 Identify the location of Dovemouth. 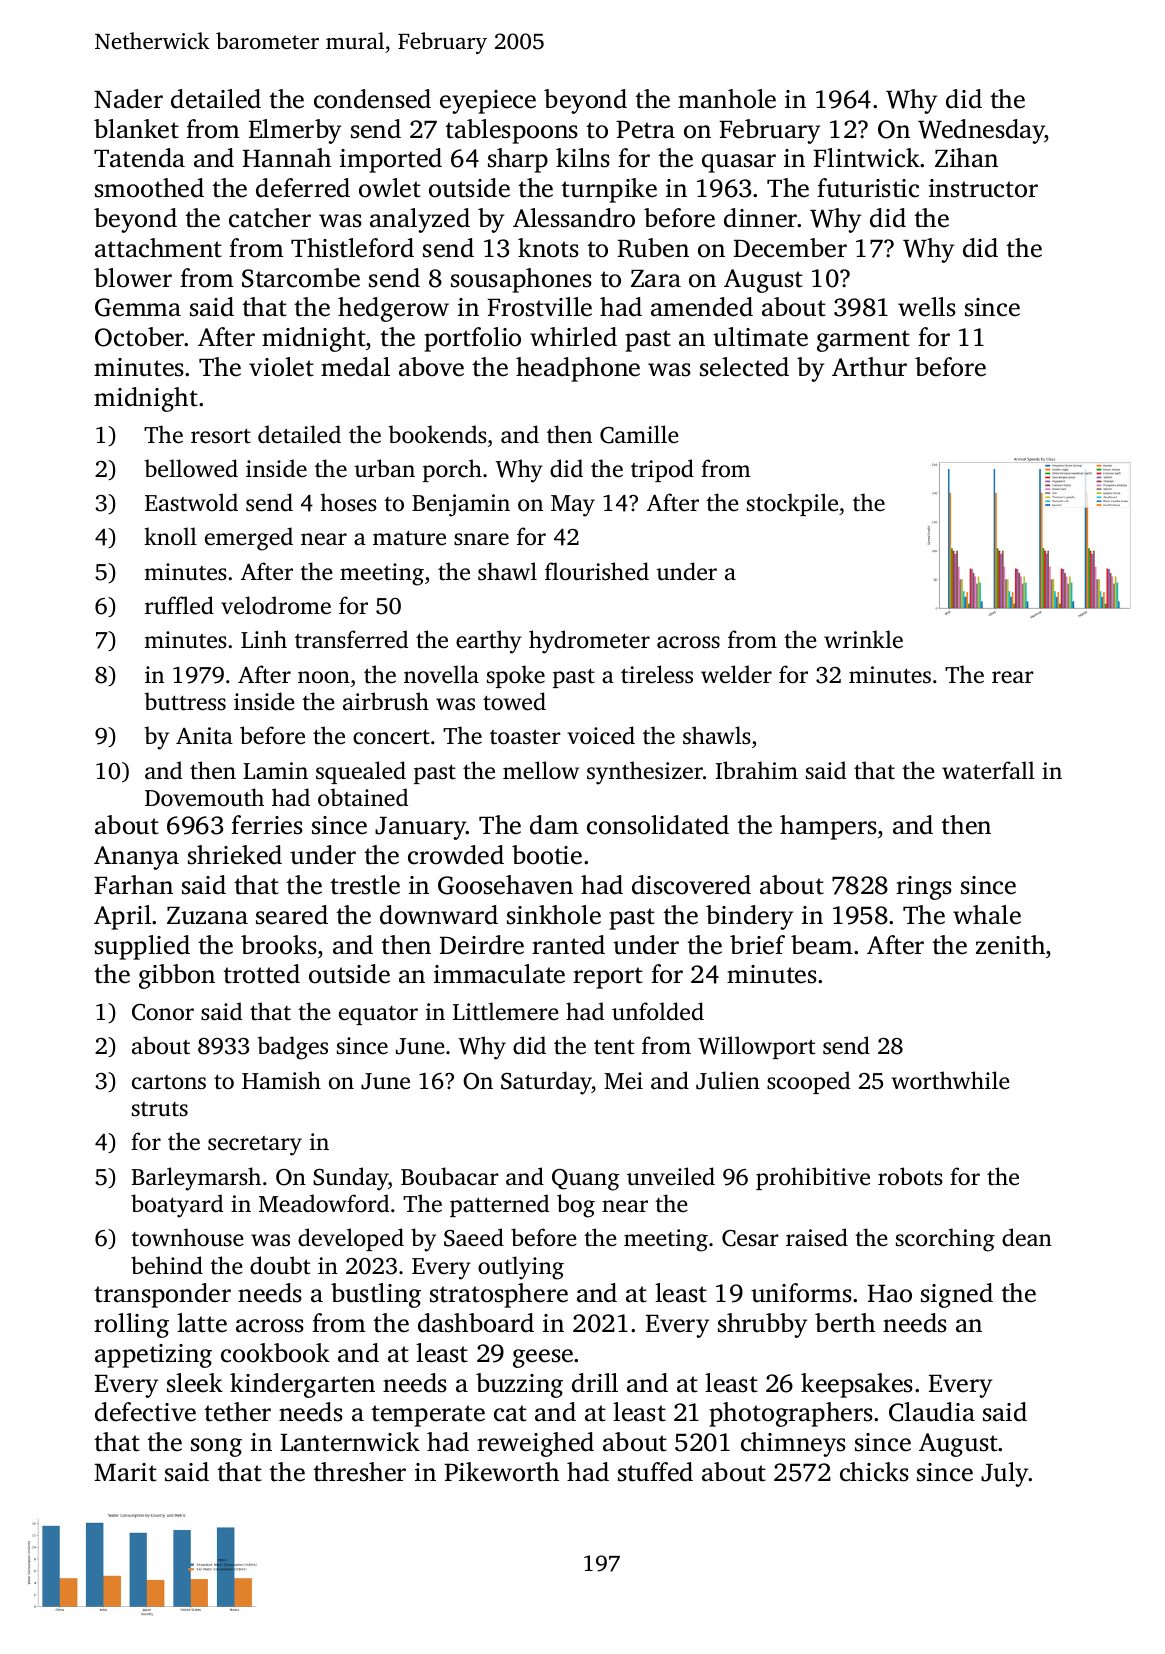
(204, 797).
